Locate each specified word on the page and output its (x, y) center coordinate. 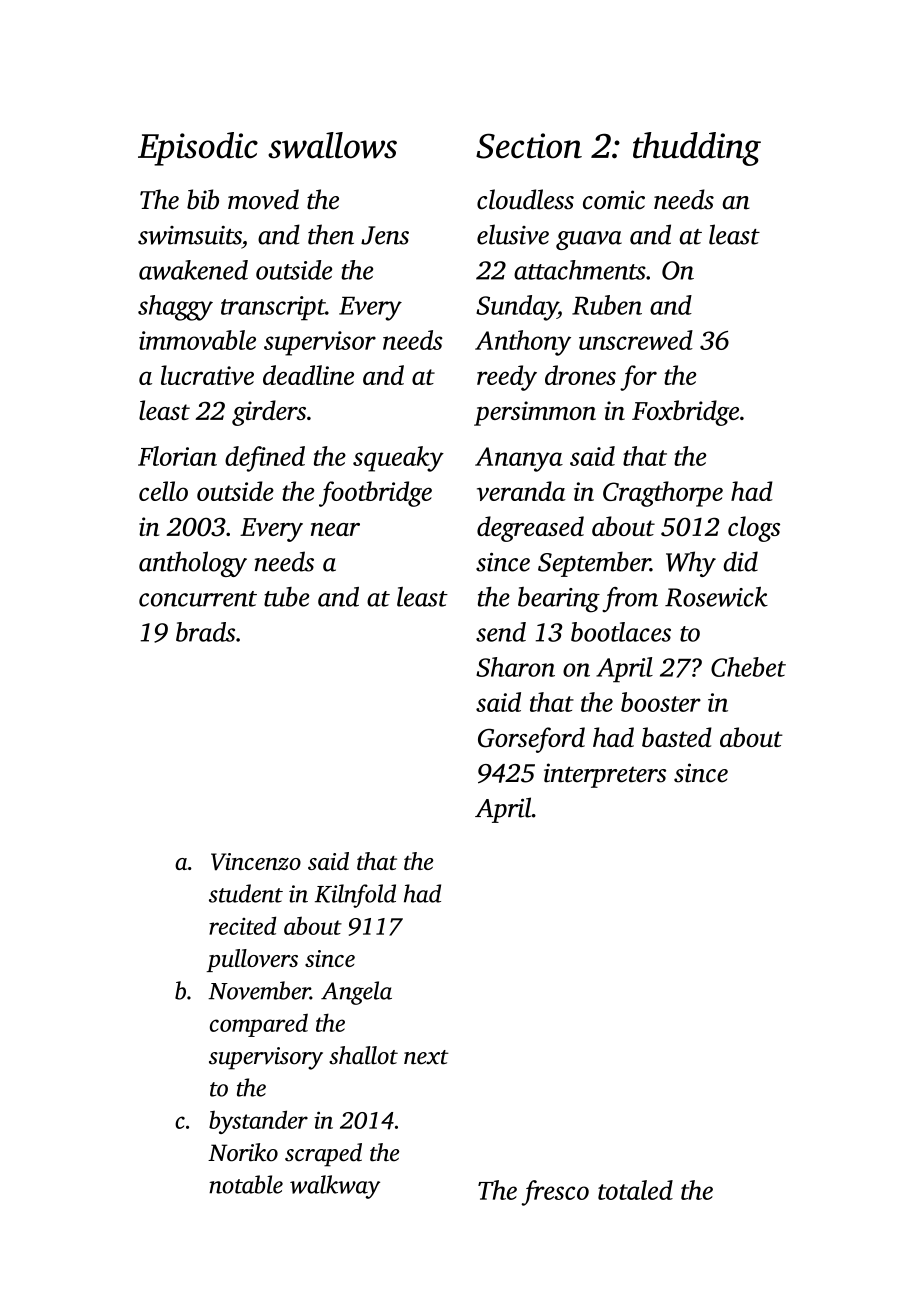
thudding (697, 149)
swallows (332, 145)
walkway (335, 1187)
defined (265, 459)
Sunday (517, 308)
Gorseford (531, 740)
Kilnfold (355, 896)
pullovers (252, 960)
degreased (530, 529)
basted (677, 737)
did (740, 561)
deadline (308, 375)
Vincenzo (256, 862)
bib (203, 199)
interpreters (605, 775)
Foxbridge (685, 413)
